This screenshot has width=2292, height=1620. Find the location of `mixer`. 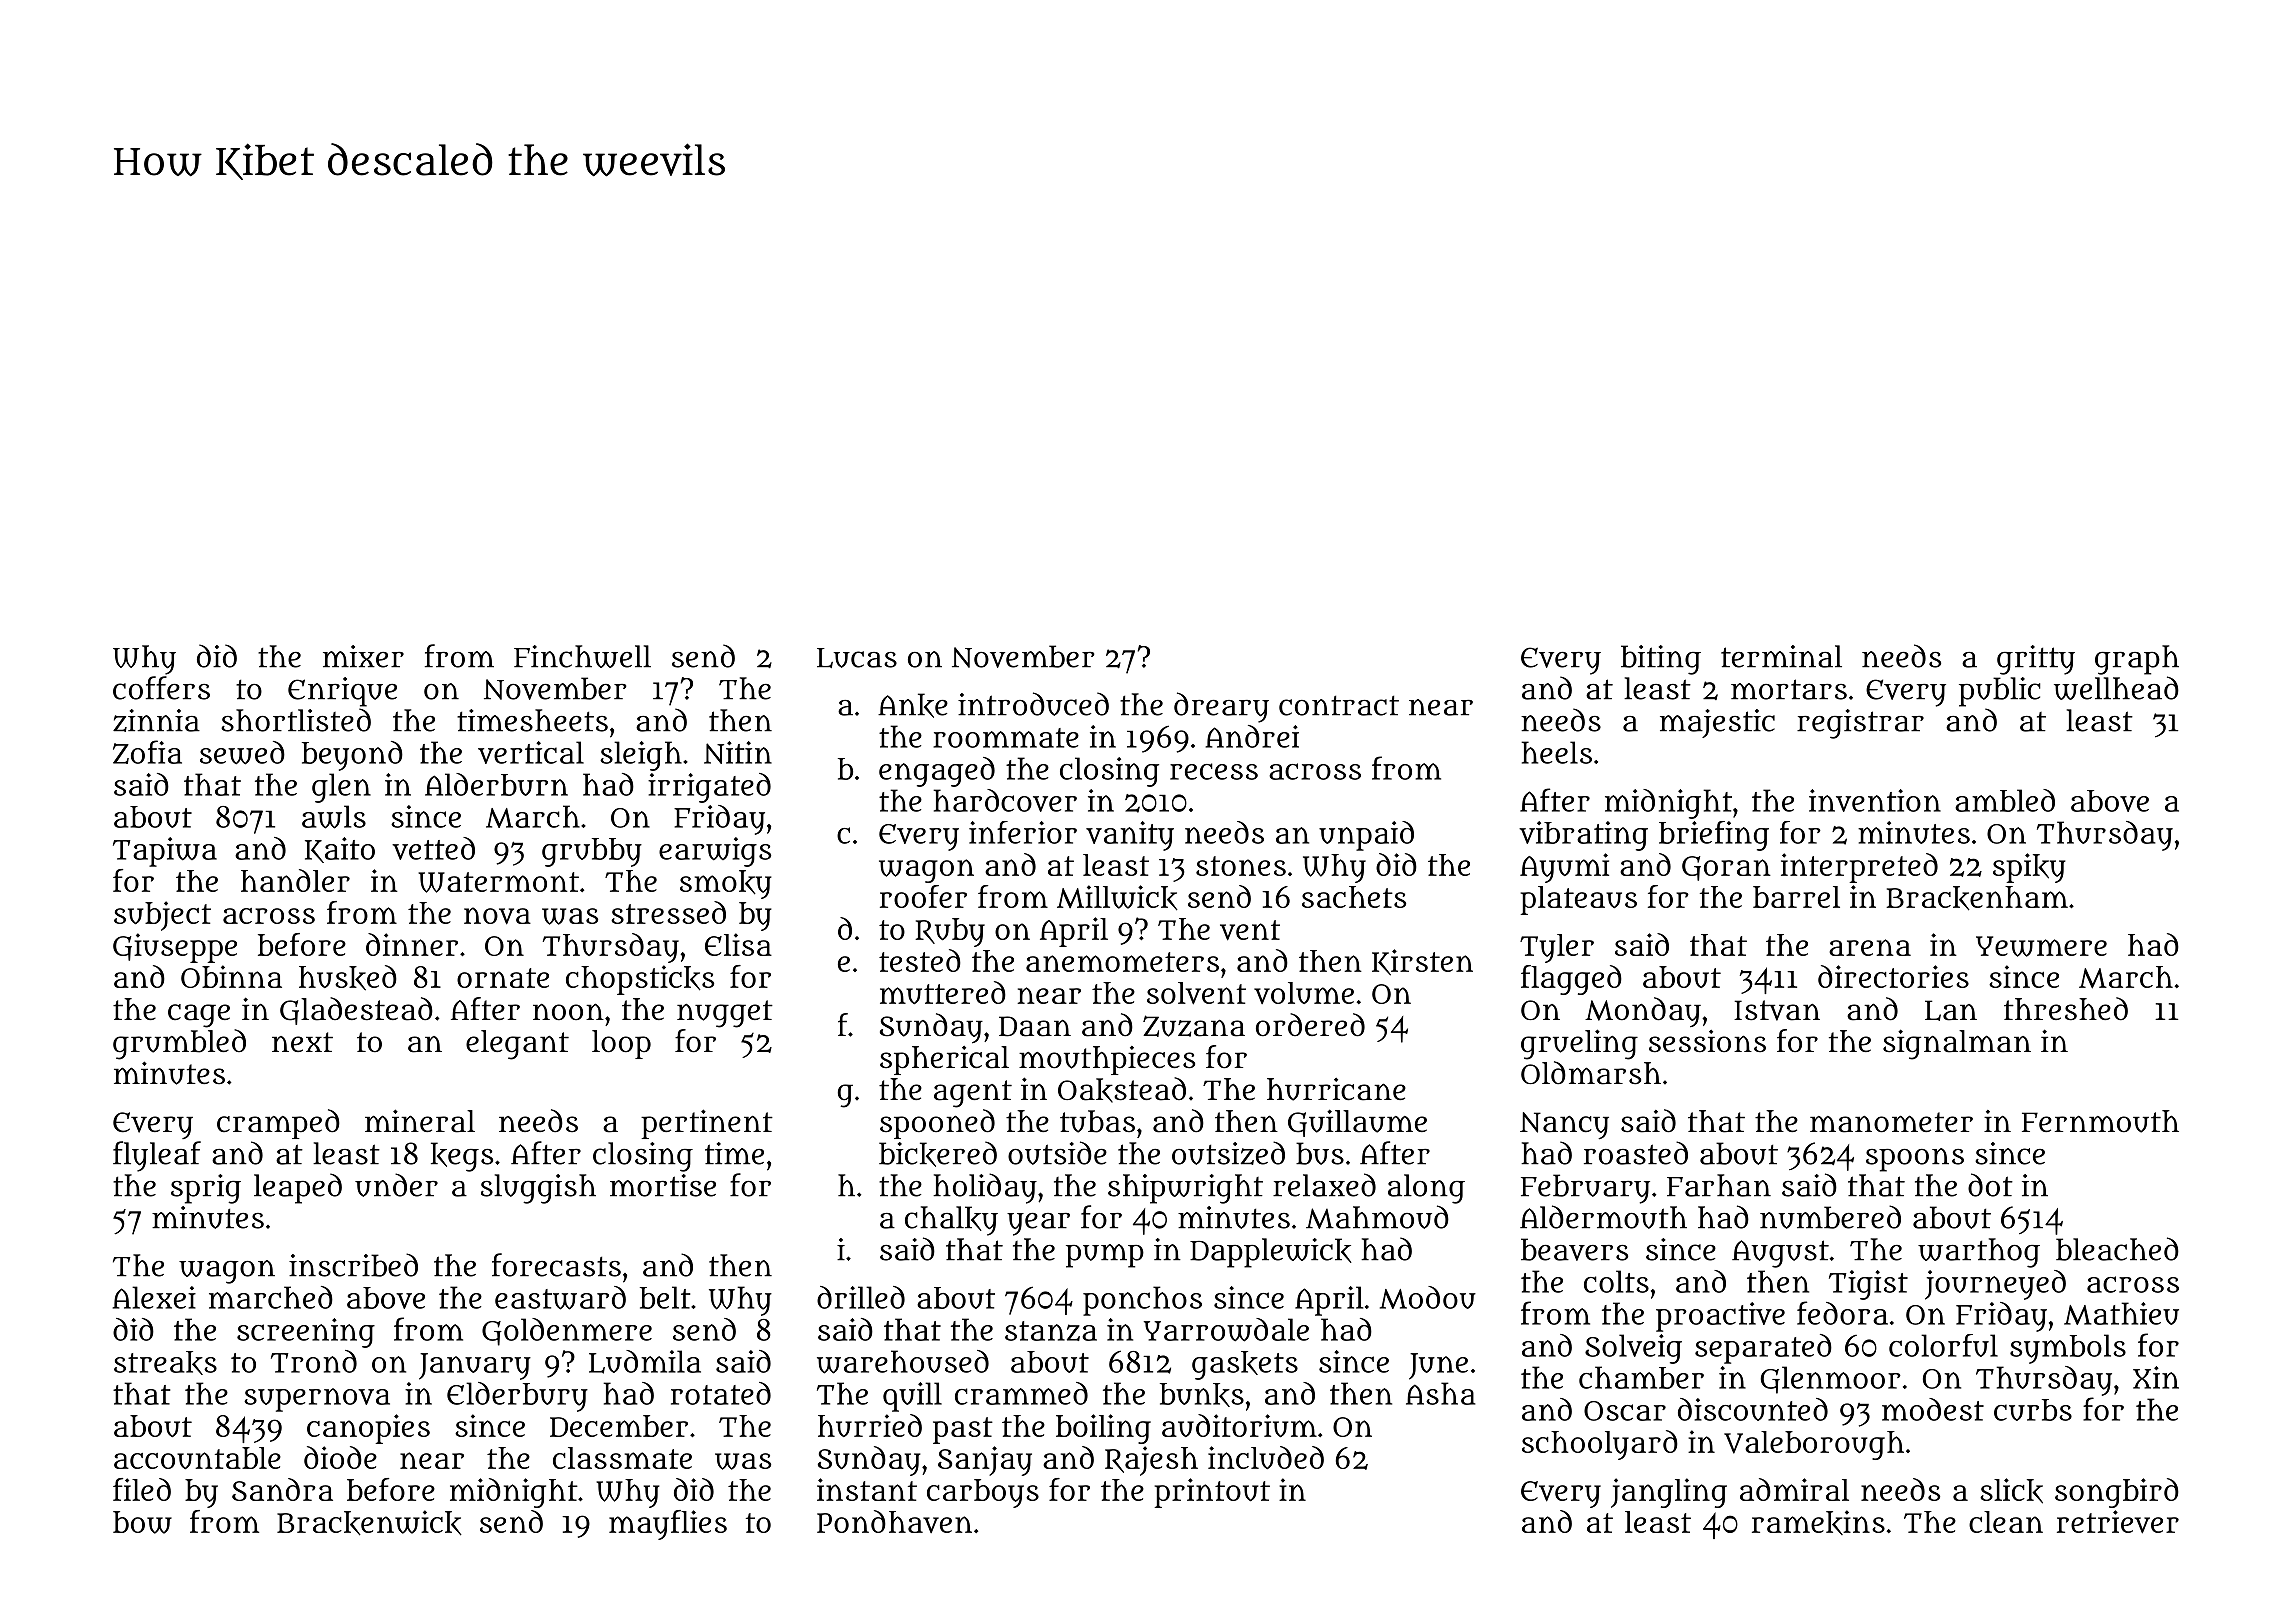

mixer is located at coordinates (363, 656).
